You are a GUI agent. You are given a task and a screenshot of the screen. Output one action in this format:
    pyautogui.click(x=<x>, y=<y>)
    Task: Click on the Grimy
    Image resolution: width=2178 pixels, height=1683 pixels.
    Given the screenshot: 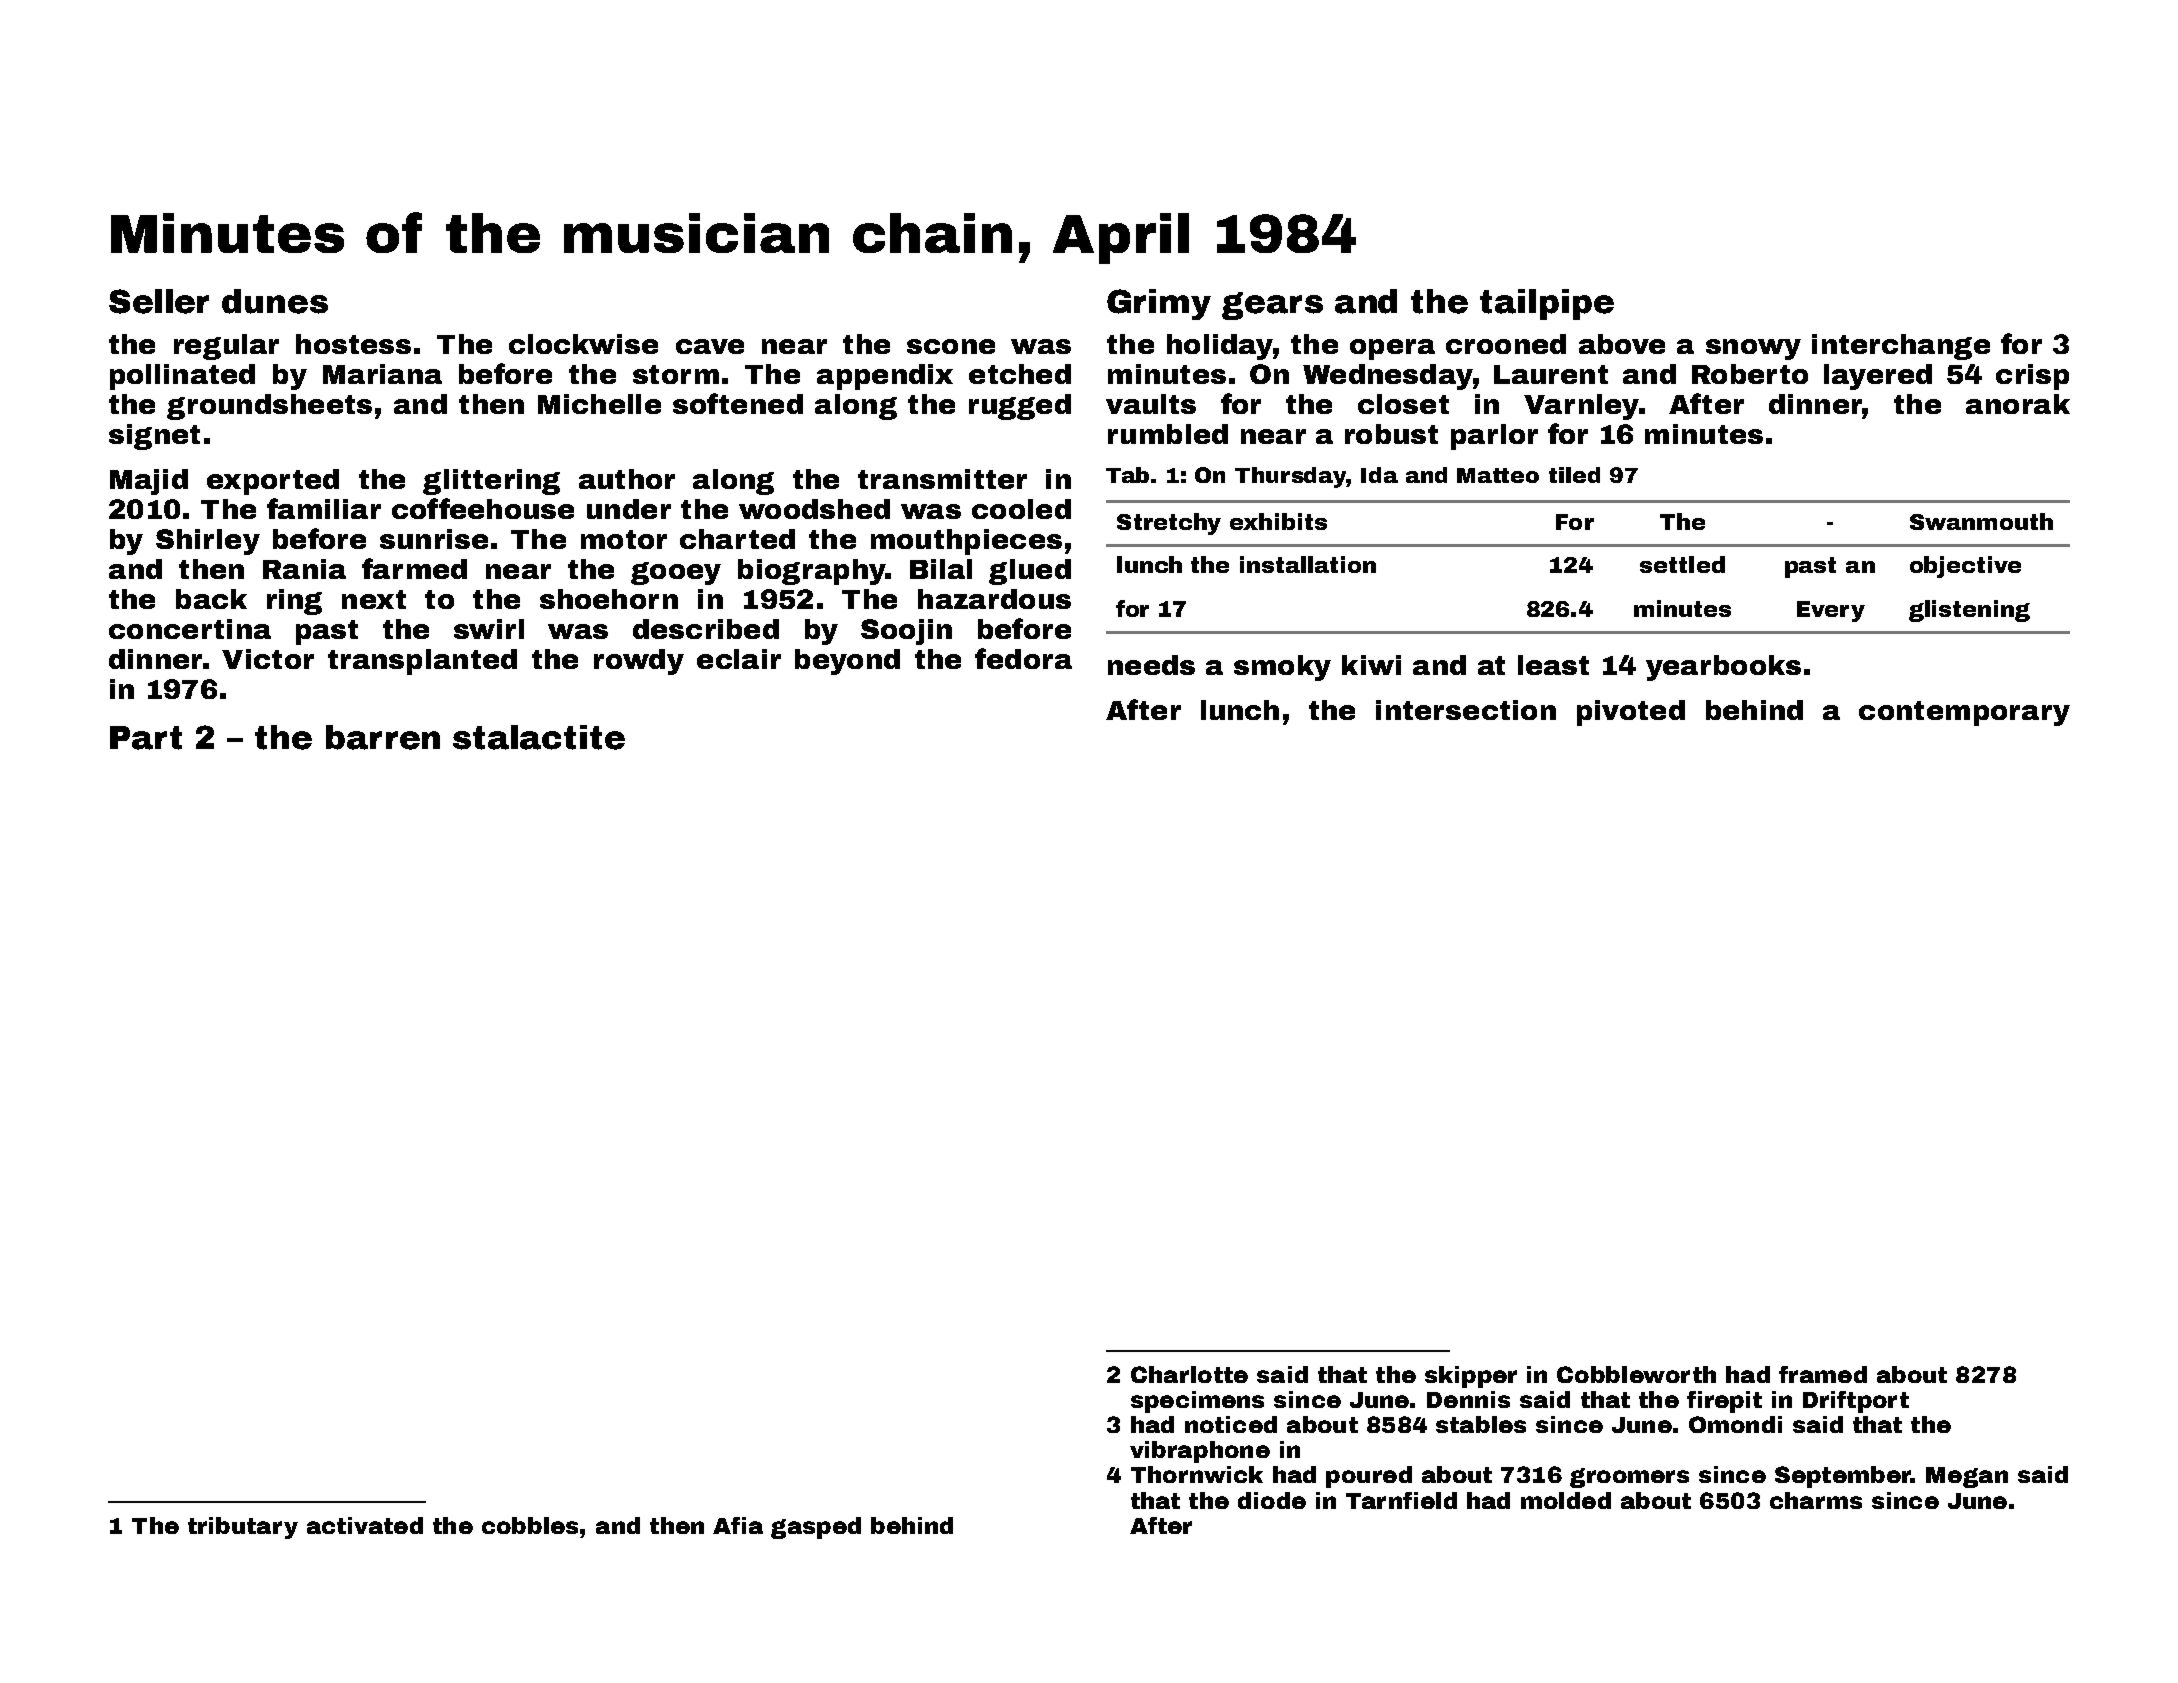 What is the action you would take?
    pyautogui.click(x=1159, y=304)
